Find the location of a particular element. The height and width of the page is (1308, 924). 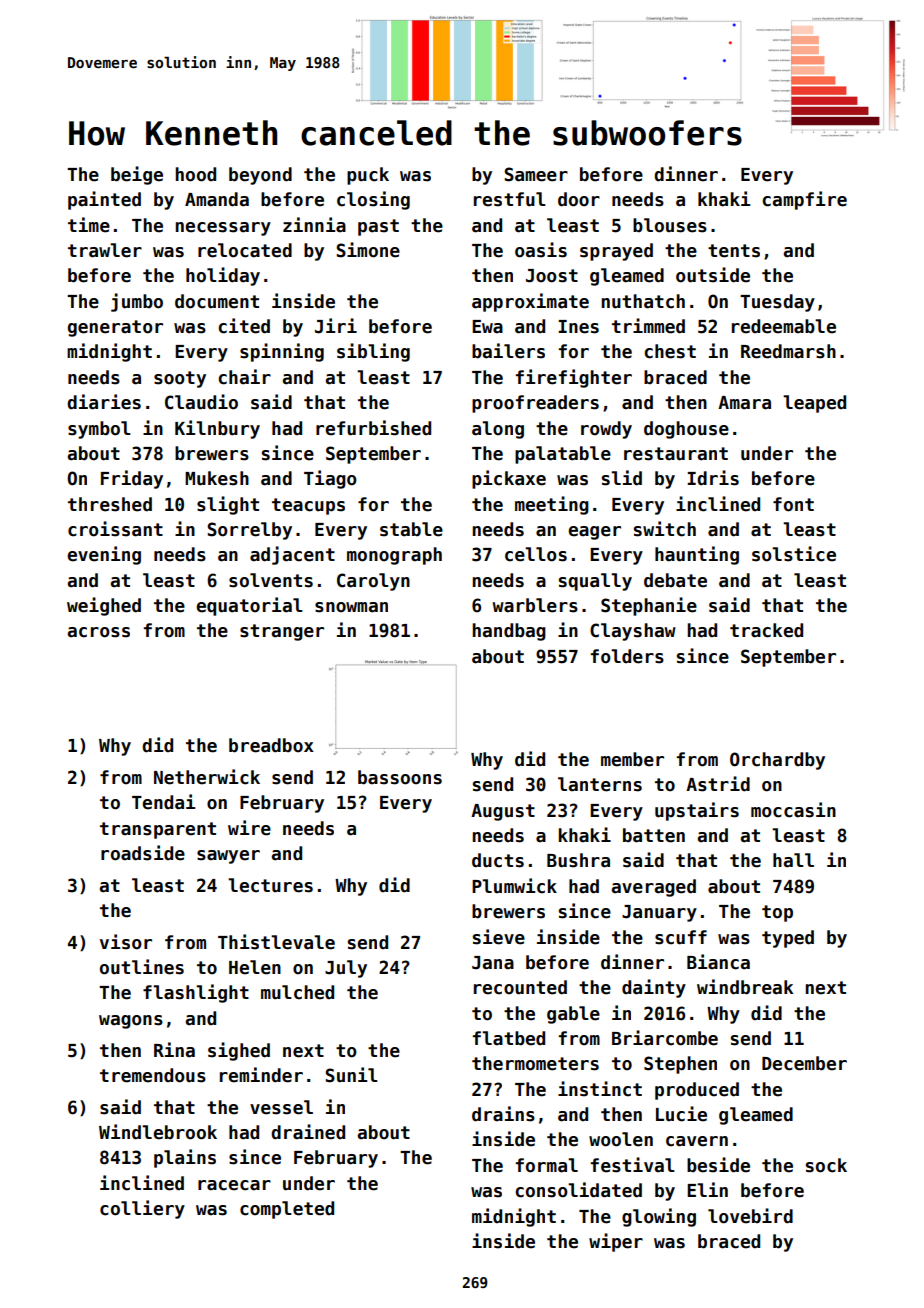

lovebird is located at coordinates (750, 1216).
